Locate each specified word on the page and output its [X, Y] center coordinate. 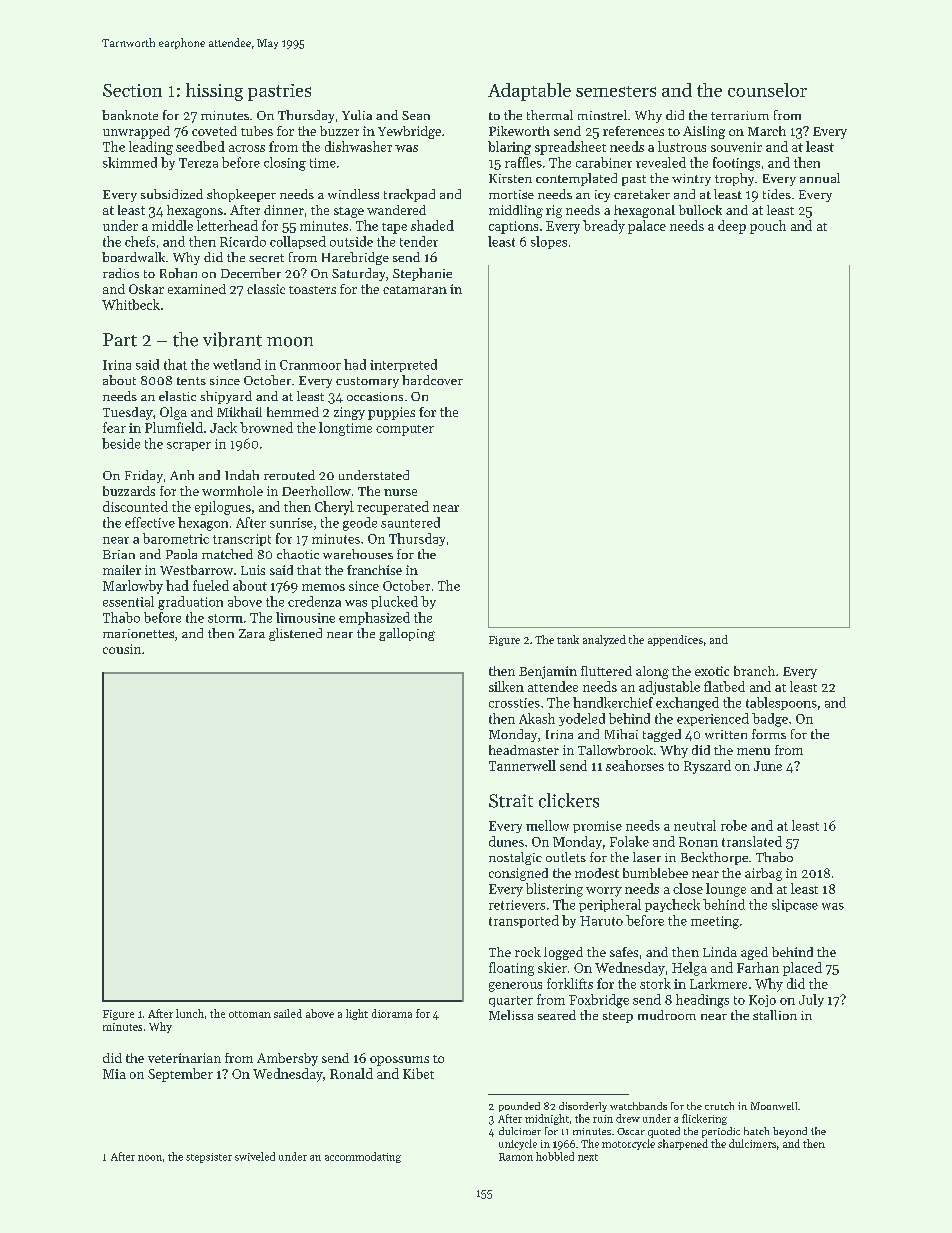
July [811, 1000]
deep [732, 227]
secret [266, 258]
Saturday [358, 274]
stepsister [209, 1158]
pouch [768, 227]
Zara [252, 633]
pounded [519, 1107]
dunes [506, 841]
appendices [675, 640]
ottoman [250, 1014]
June [768, 766]
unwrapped [136, 132]
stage [349, 212]
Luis [253, 570]
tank [568, 639]
